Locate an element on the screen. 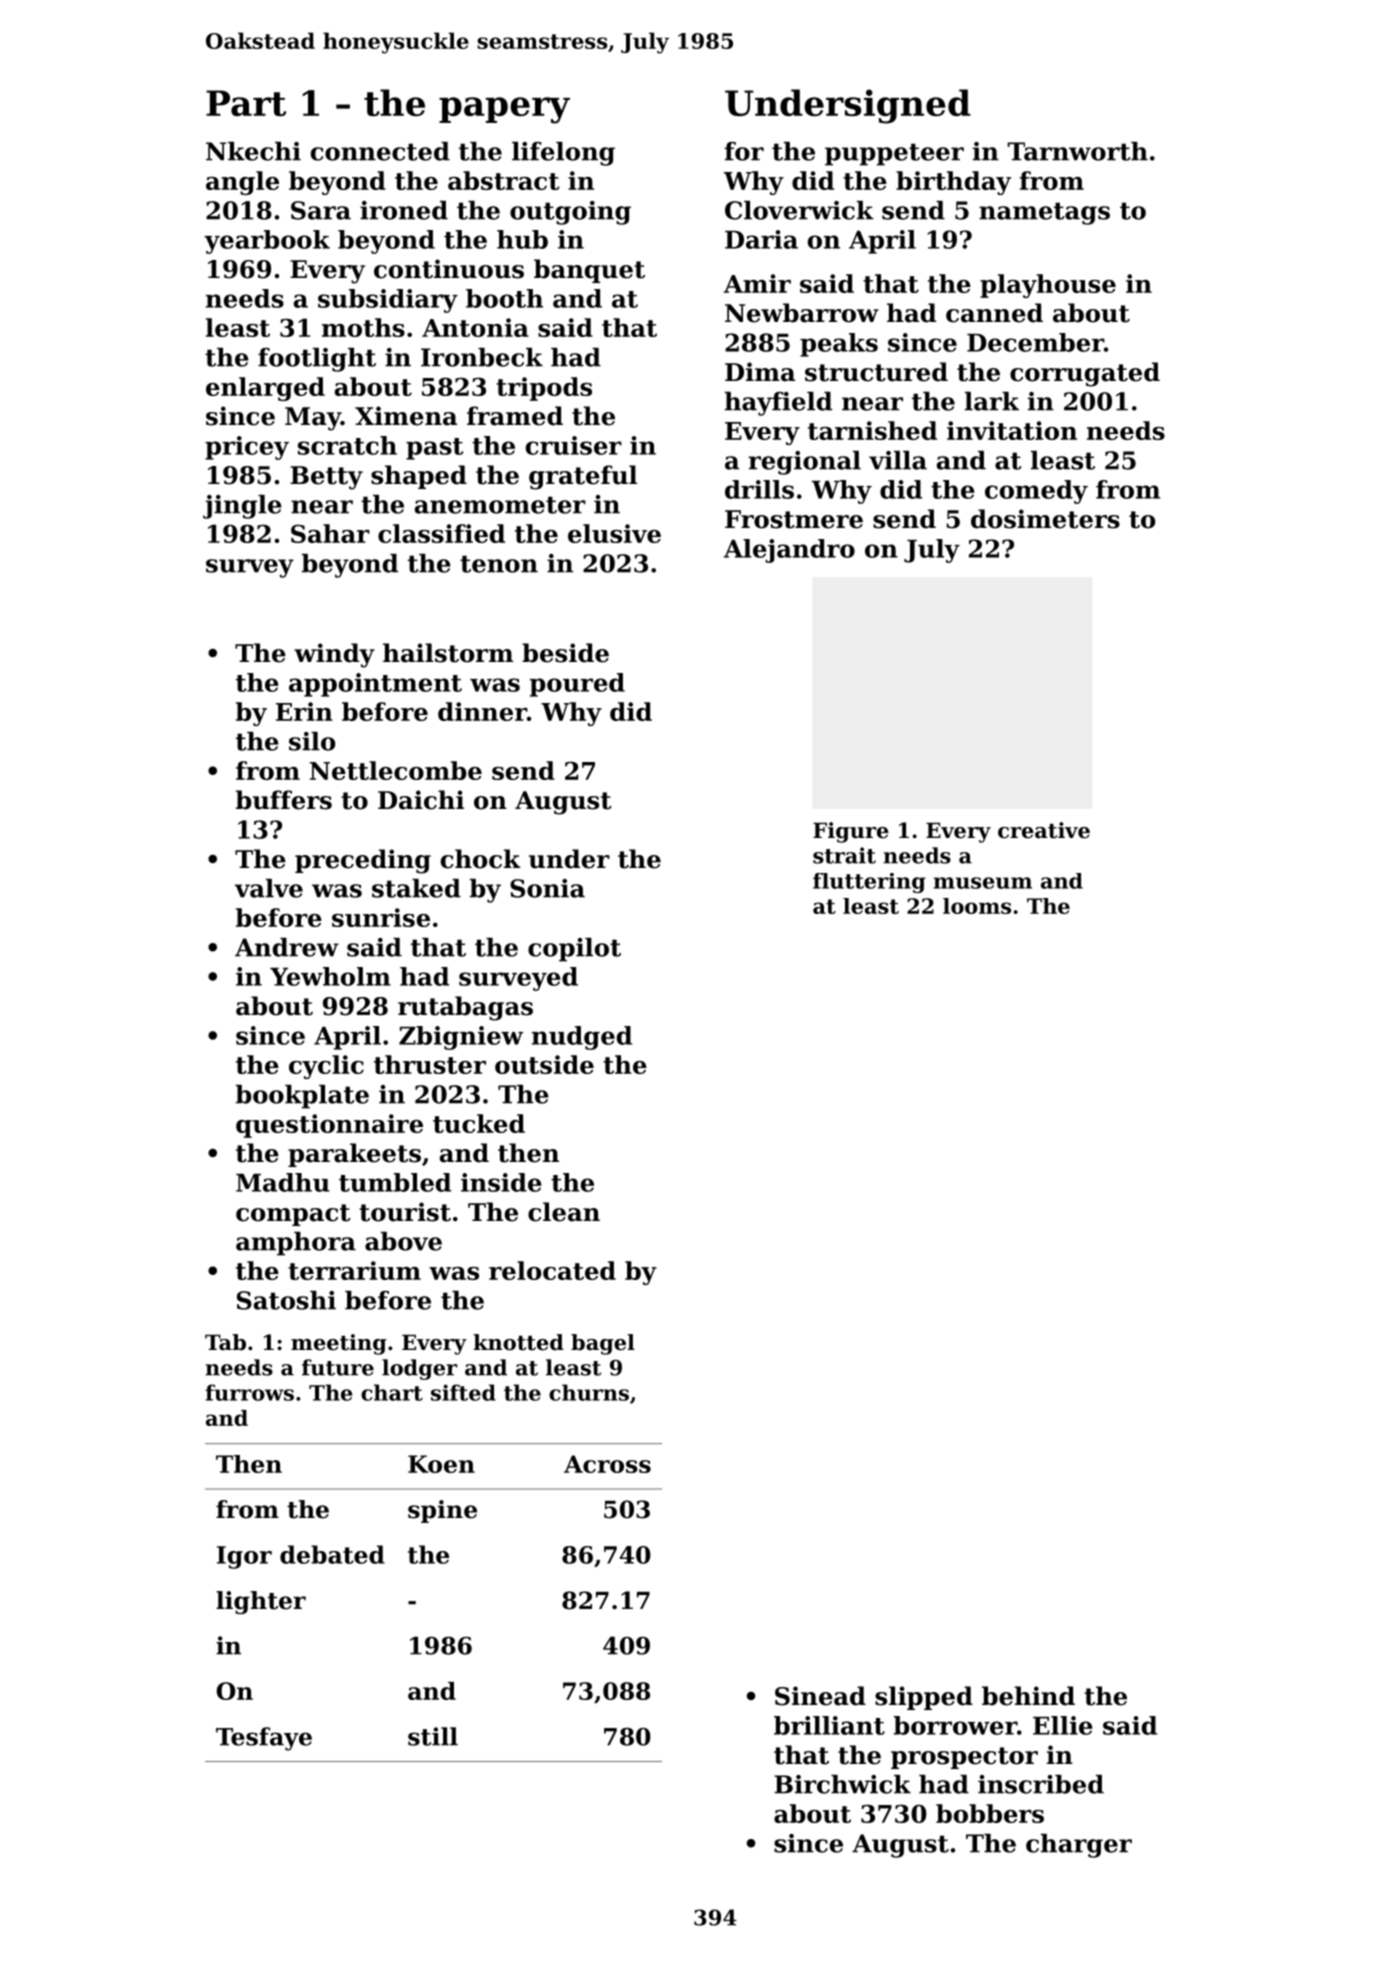 The width and height of the screenshot is (1386, 1969). Tesfaye is located at coordinates (264, 1739).
